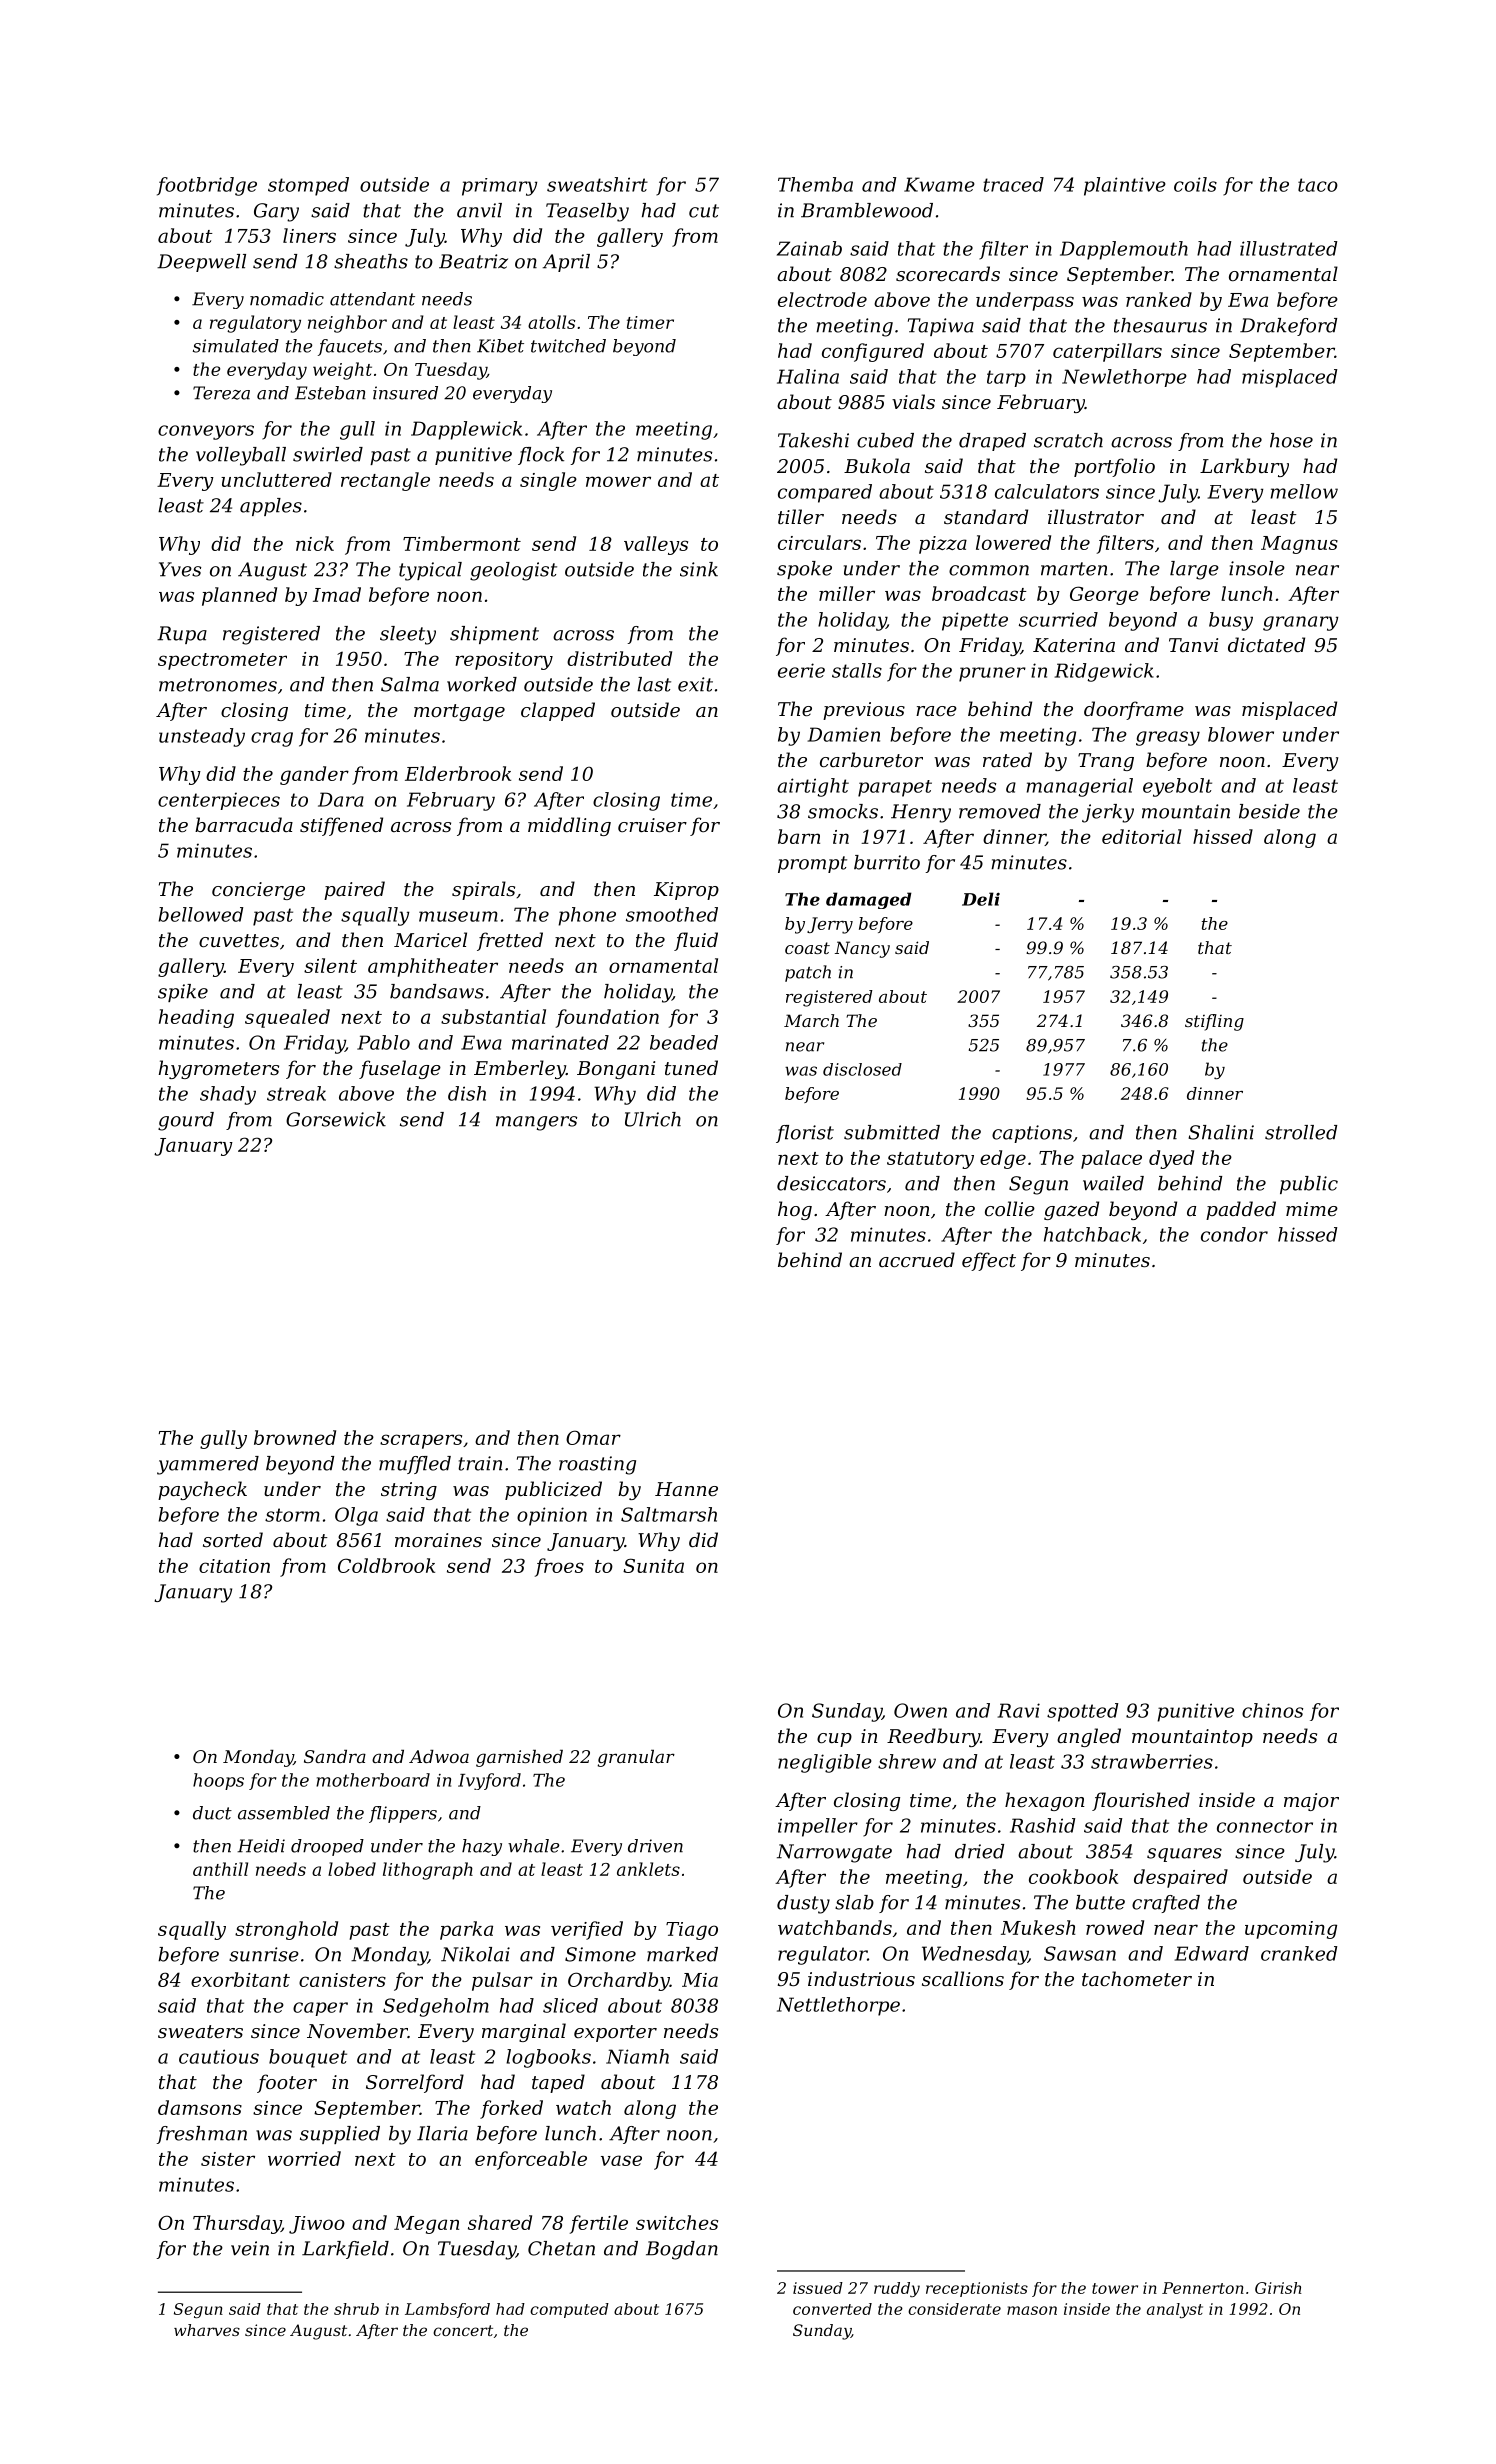 The height and width of the document is (2464, 1496). What do you see at coordinates (597, 1465) in the document?
I see `roasting` at bounding box center [597, 1465].
